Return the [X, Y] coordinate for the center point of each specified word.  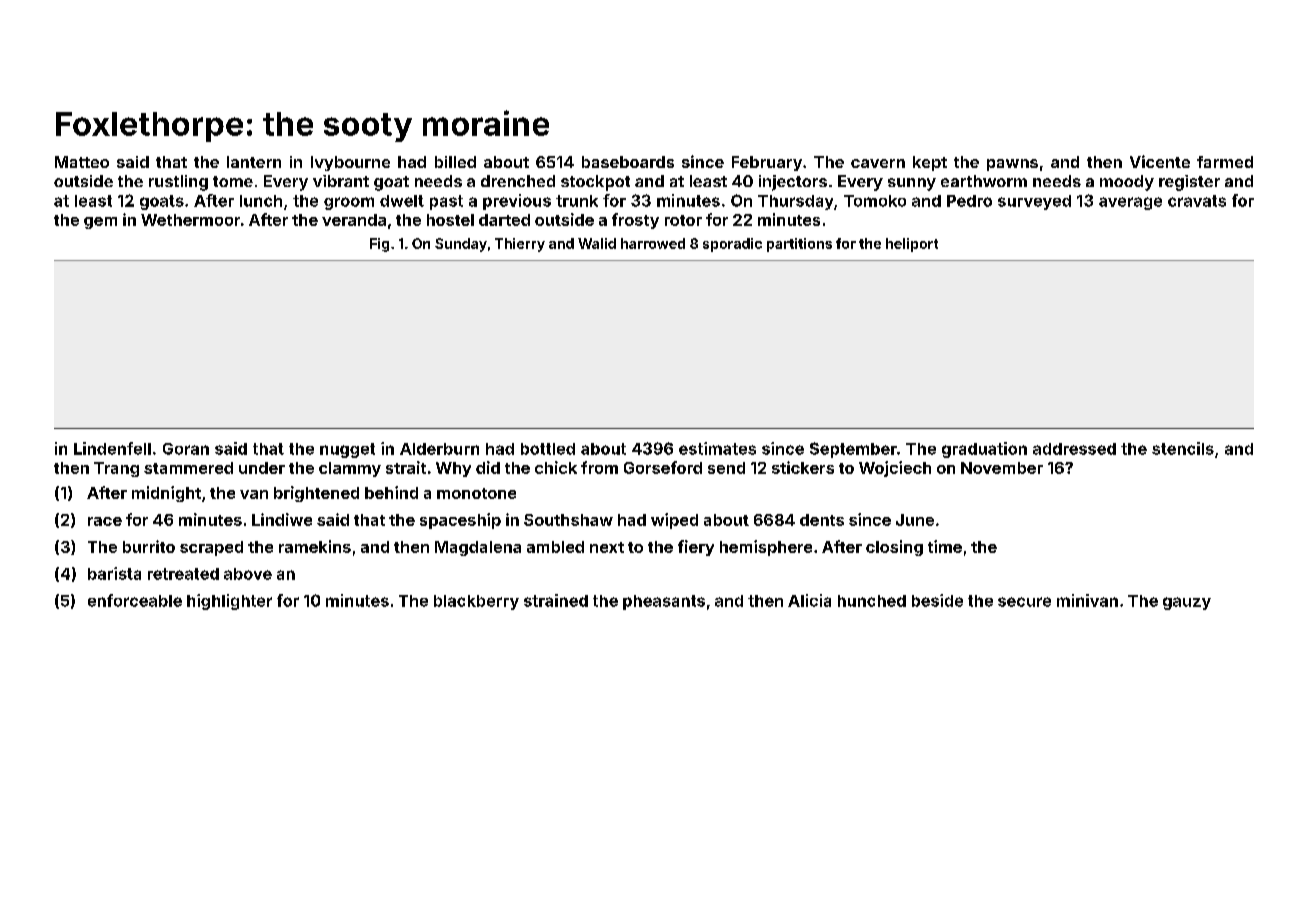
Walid [597, 243]
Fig [379, 245]
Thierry [520, 245]
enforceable [135, 600]
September [853, 450]
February [767, 163]
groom [349, 203]
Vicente [1160, 161]
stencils [1183, 448]
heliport [912, 245]
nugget [347, 450]
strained [556, 600]
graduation [984, 450]
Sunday [461, 245]
